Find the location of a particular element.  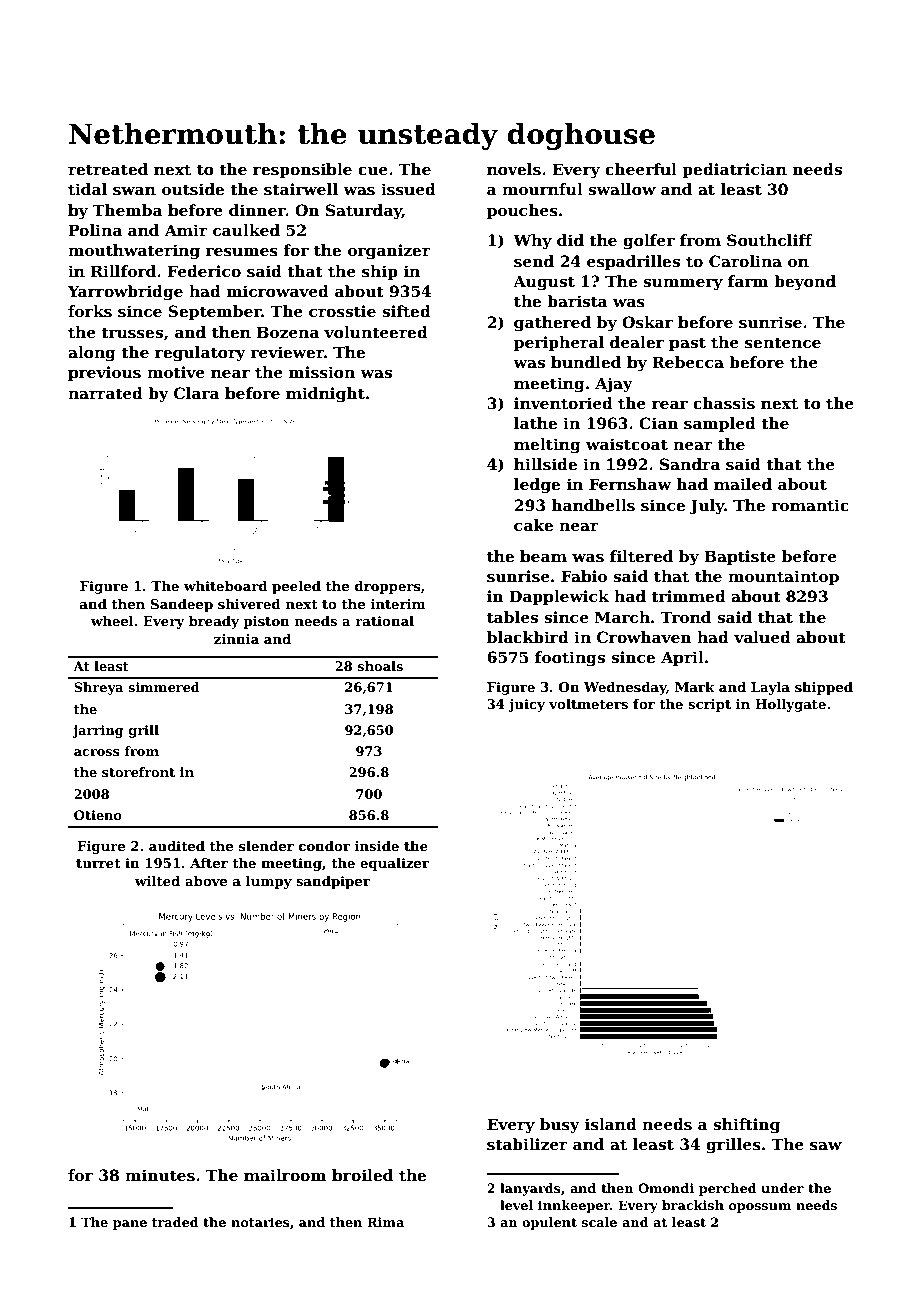

valued is located at coordinates (762, 637).
